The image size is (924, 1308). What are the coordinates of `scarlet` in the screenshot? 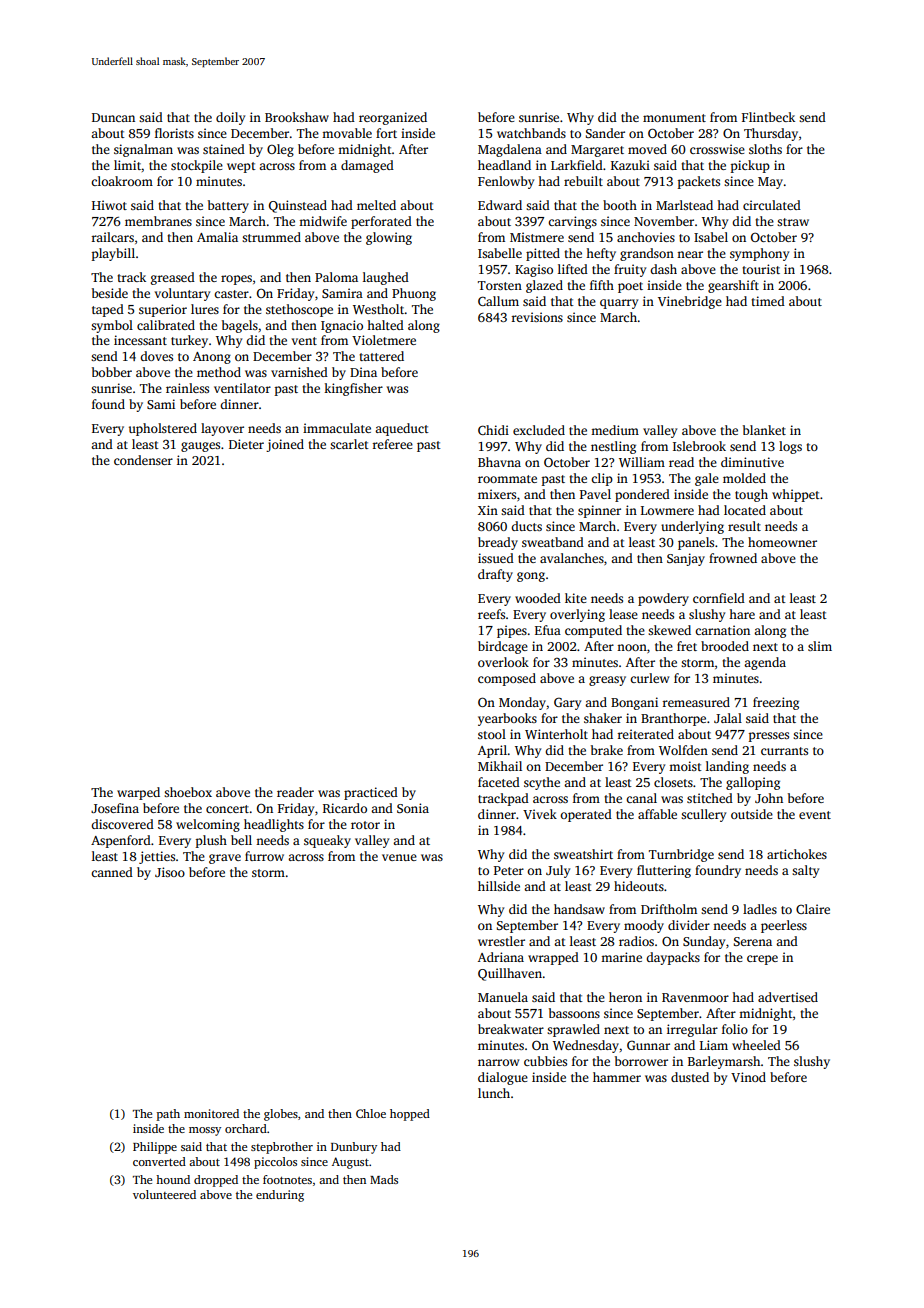 It's located at (349, 444).
